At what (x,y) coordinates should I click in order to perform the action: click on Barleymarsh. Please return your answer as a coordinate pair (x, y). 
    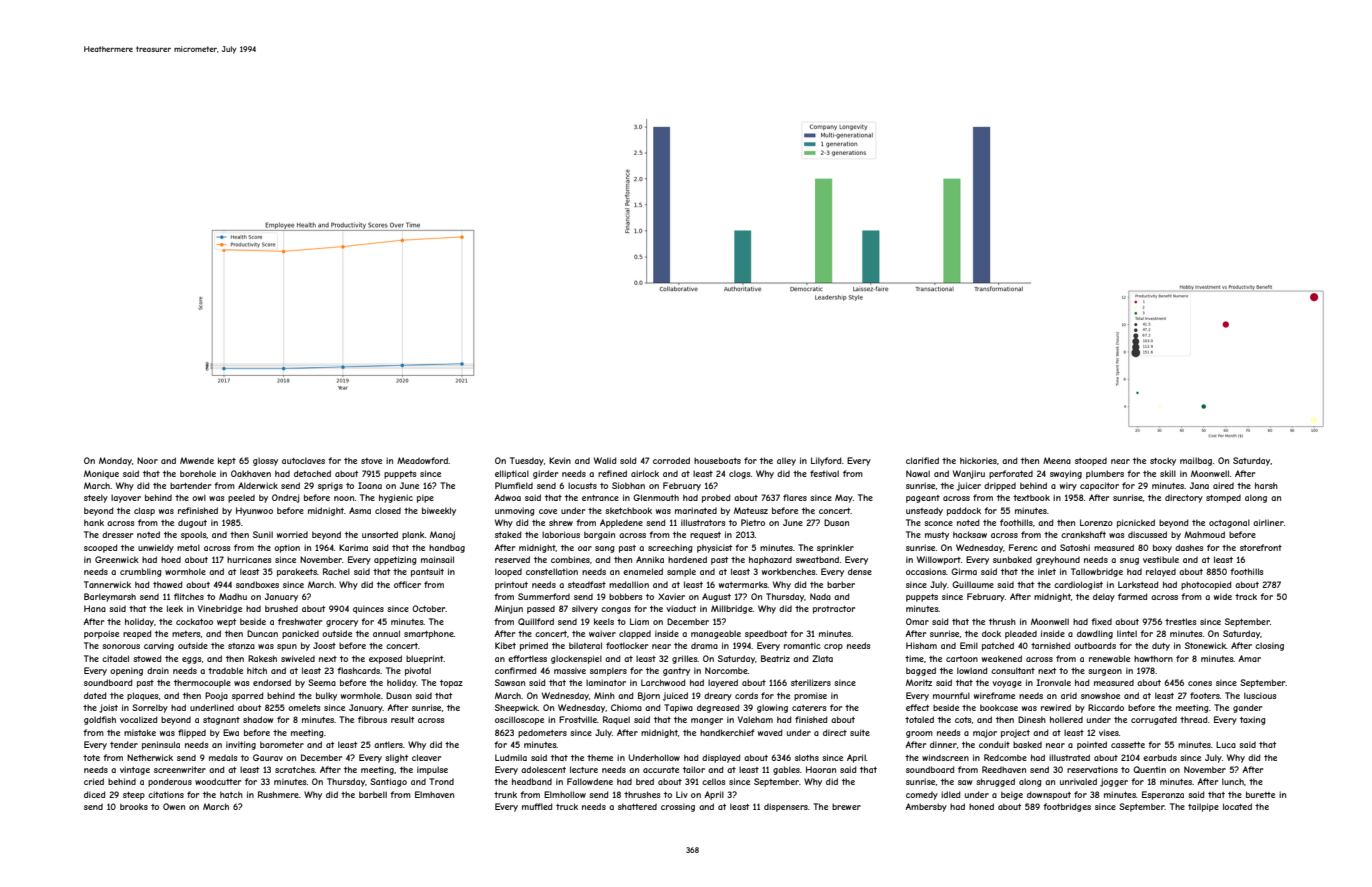
    Looking at the image, I should click on (110, 597).
